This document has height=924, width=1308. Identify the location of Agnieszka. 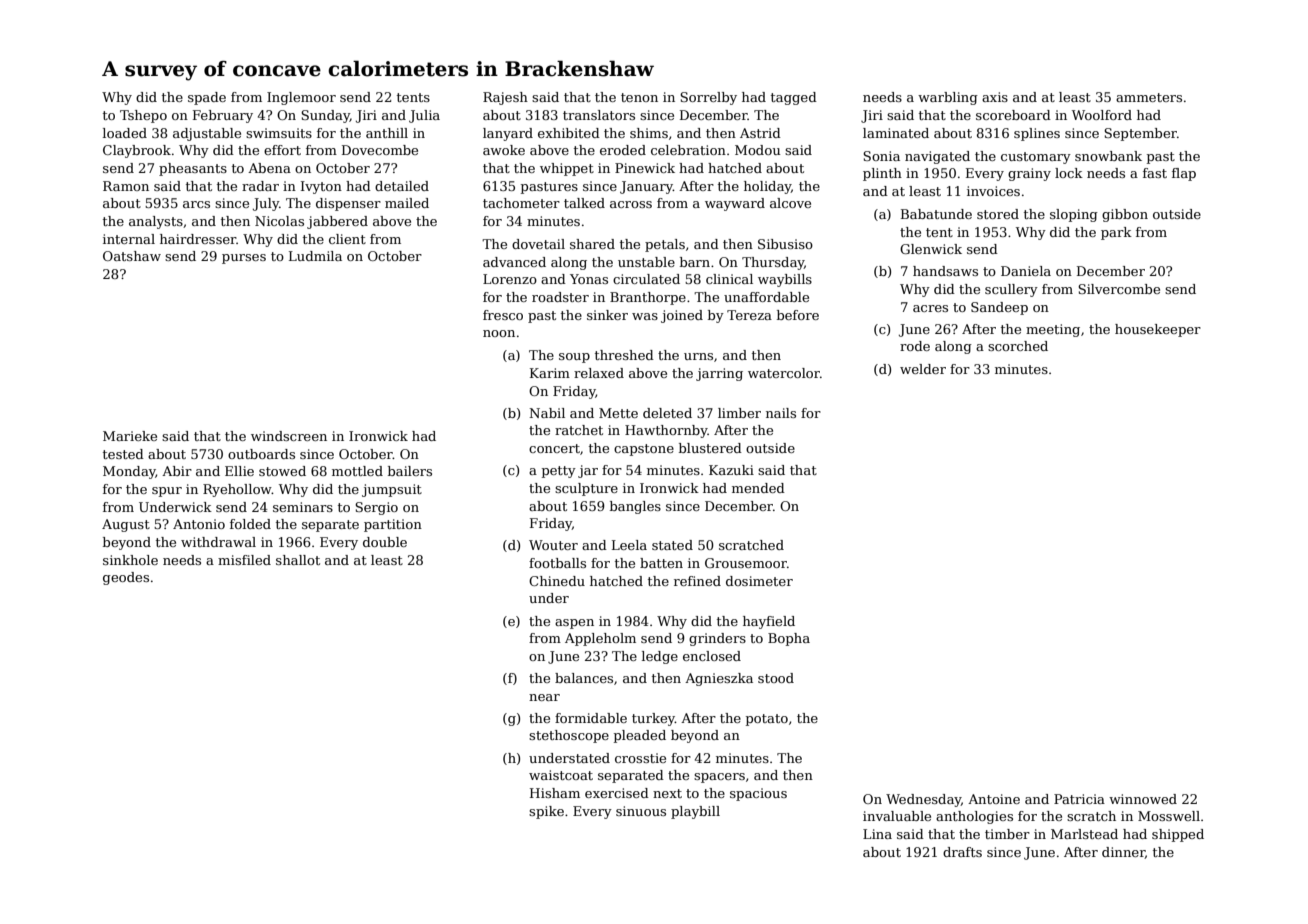
(719, 679).
